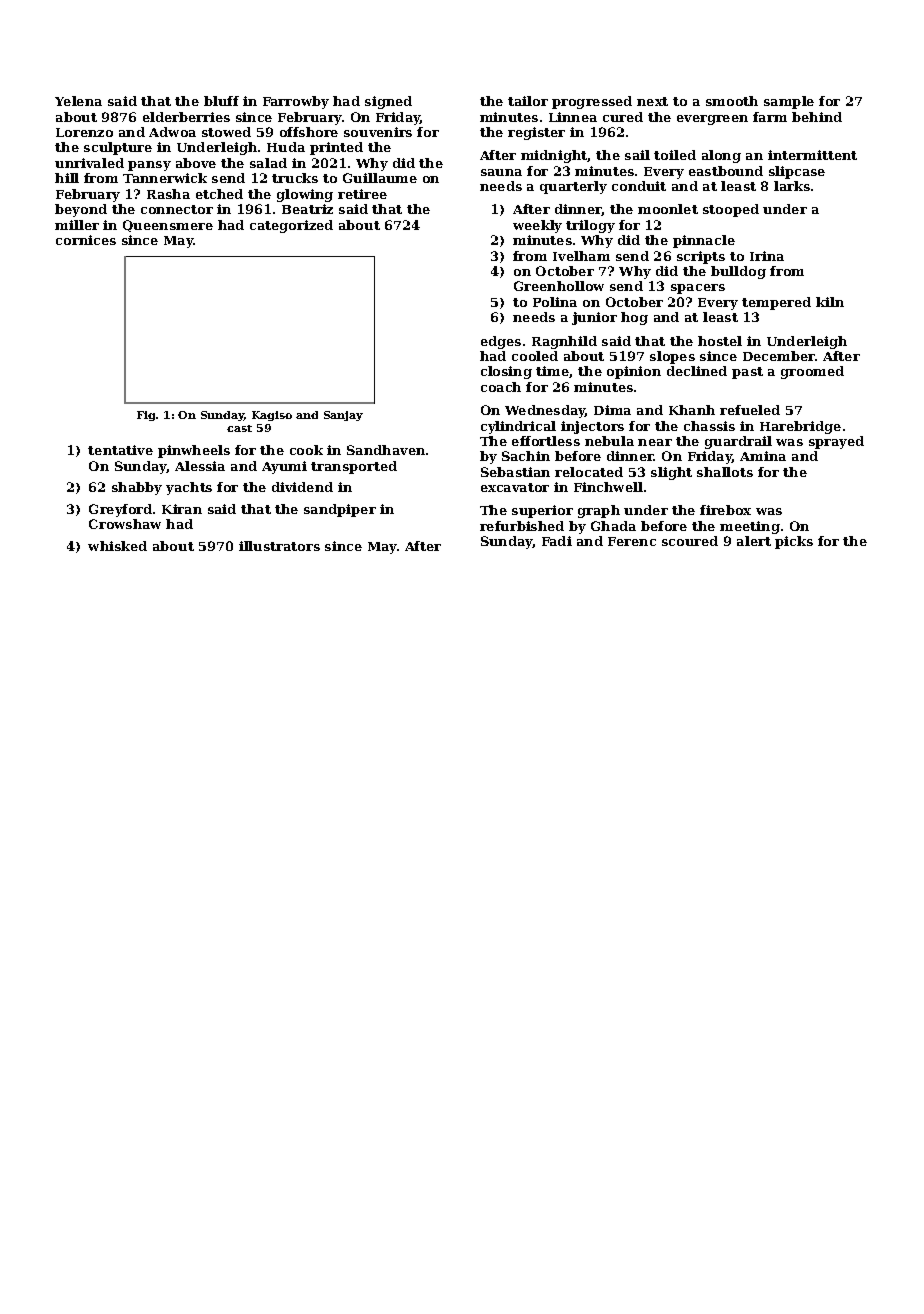  I want to click on register, so click(536, 133).
